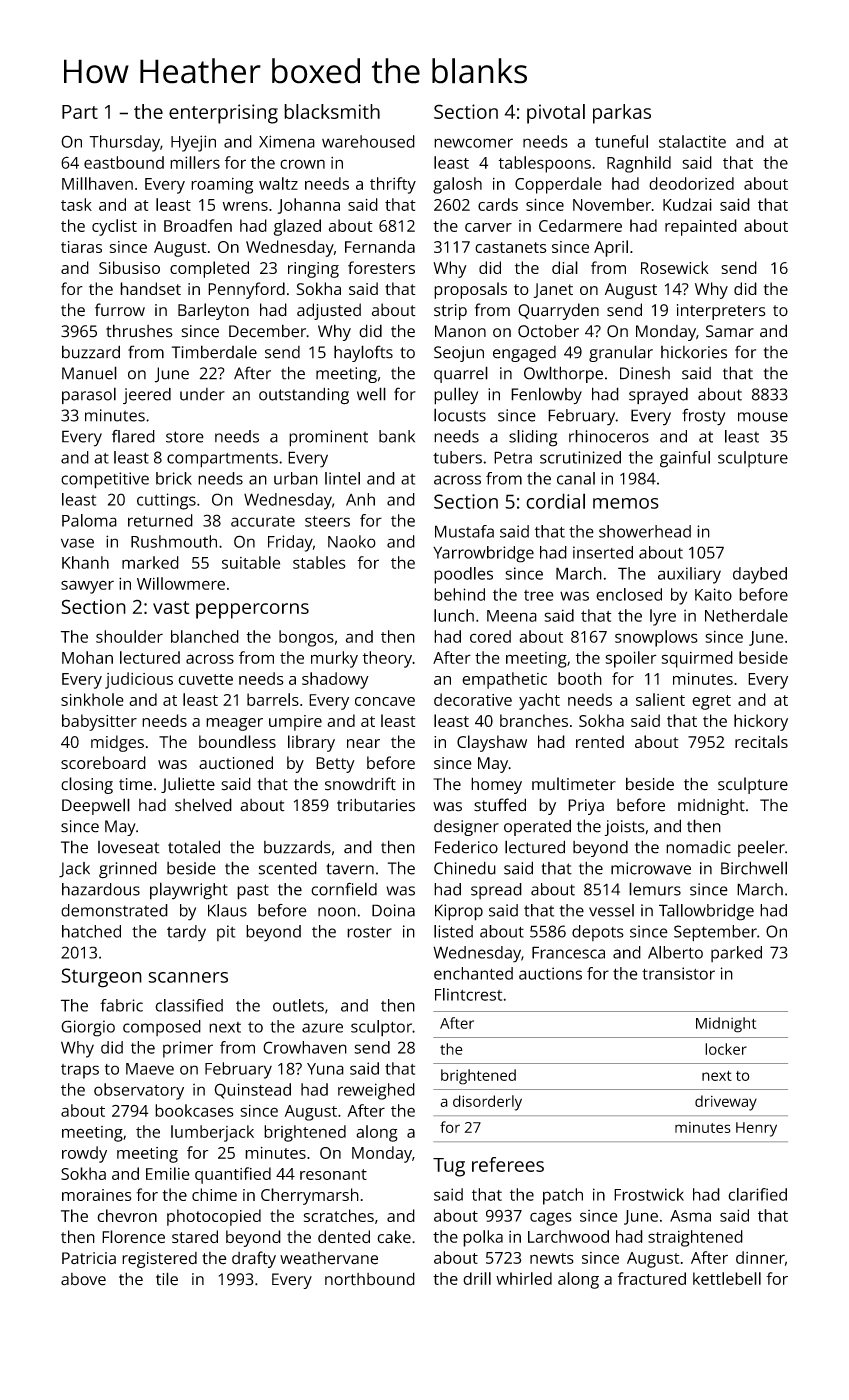  What do you see at coordinates (344, 889) in the document?
I see `cornfield` at bounding box center [344, 889].
